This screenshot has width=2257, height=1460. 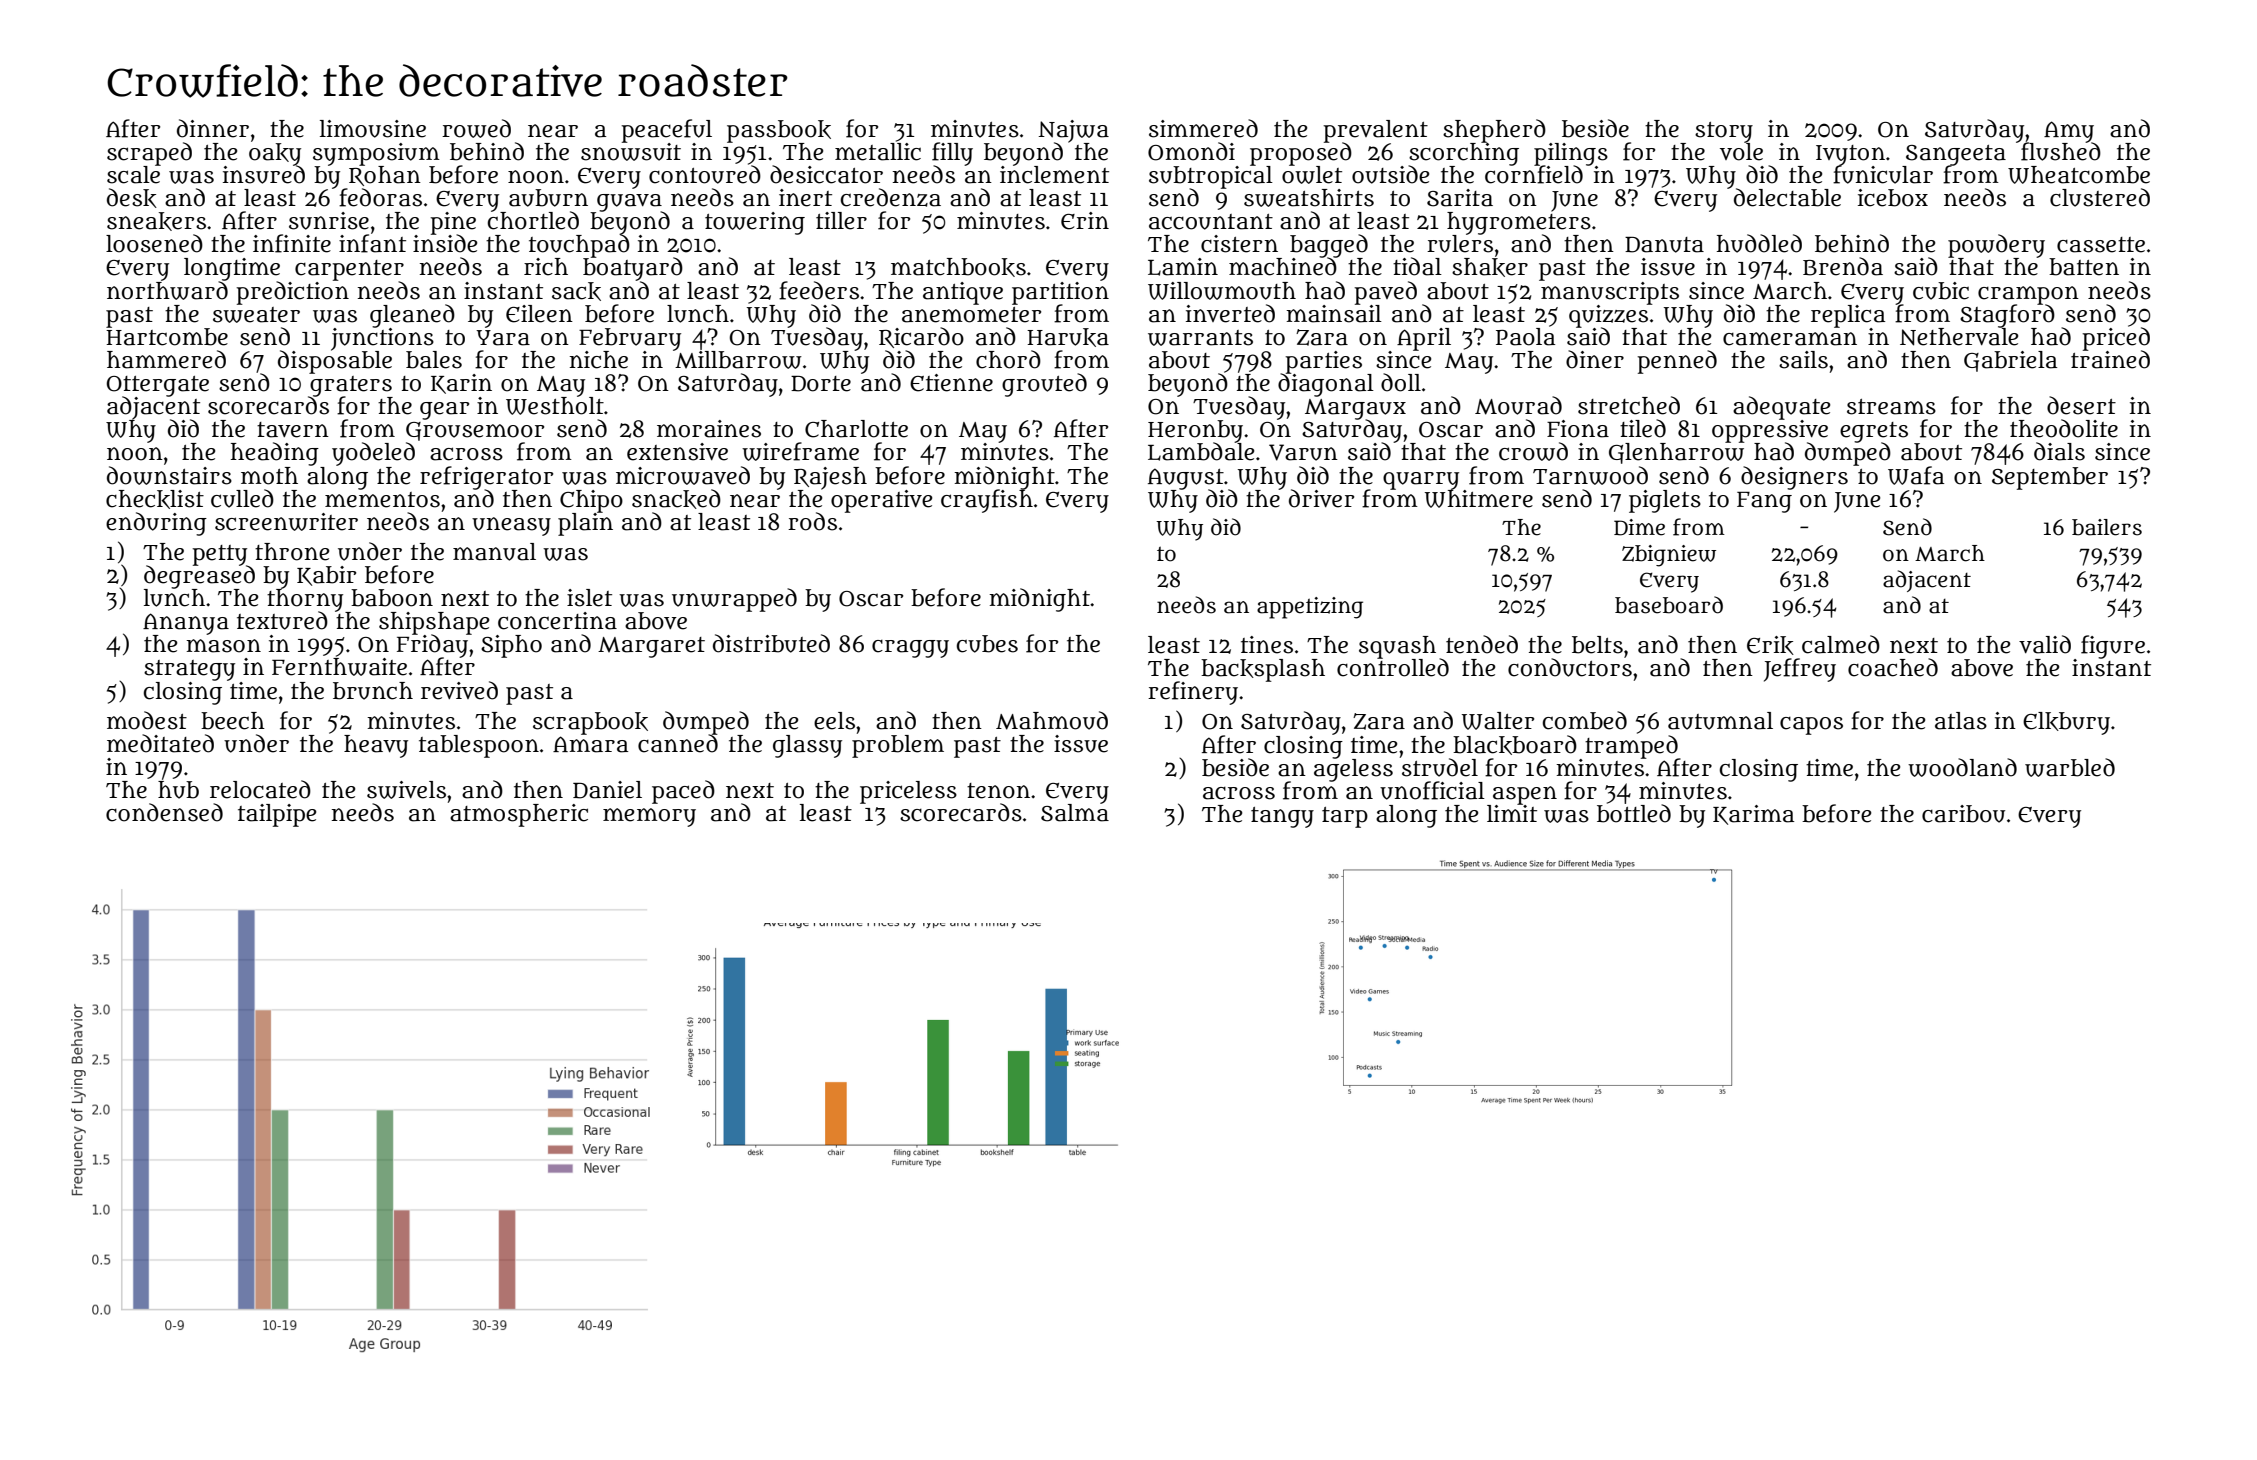 I want to click on appetizing, so click(x=1310, y=608).
